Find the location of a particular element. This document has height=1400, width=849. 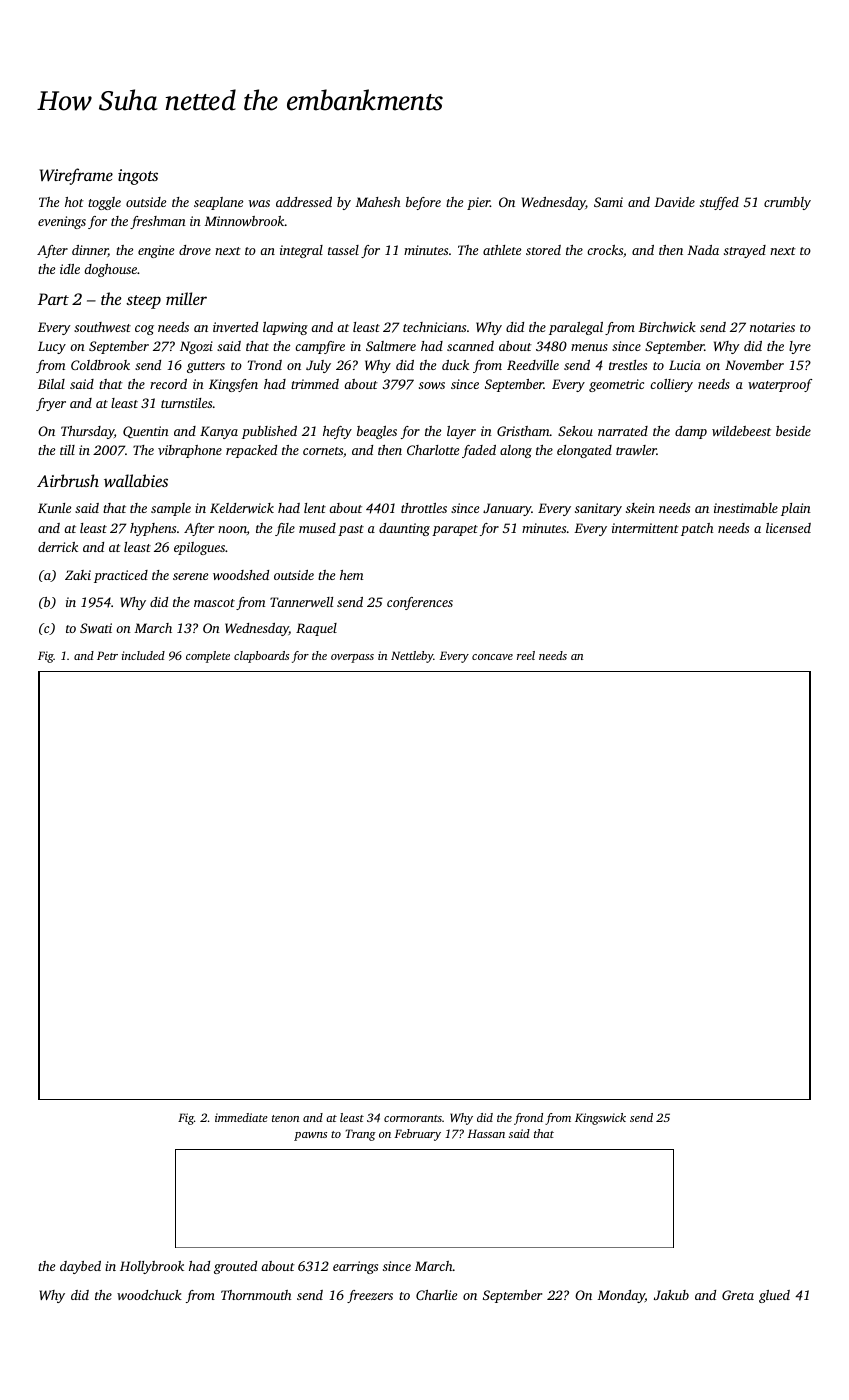

intermittent is located at coordinates (645, 528).
